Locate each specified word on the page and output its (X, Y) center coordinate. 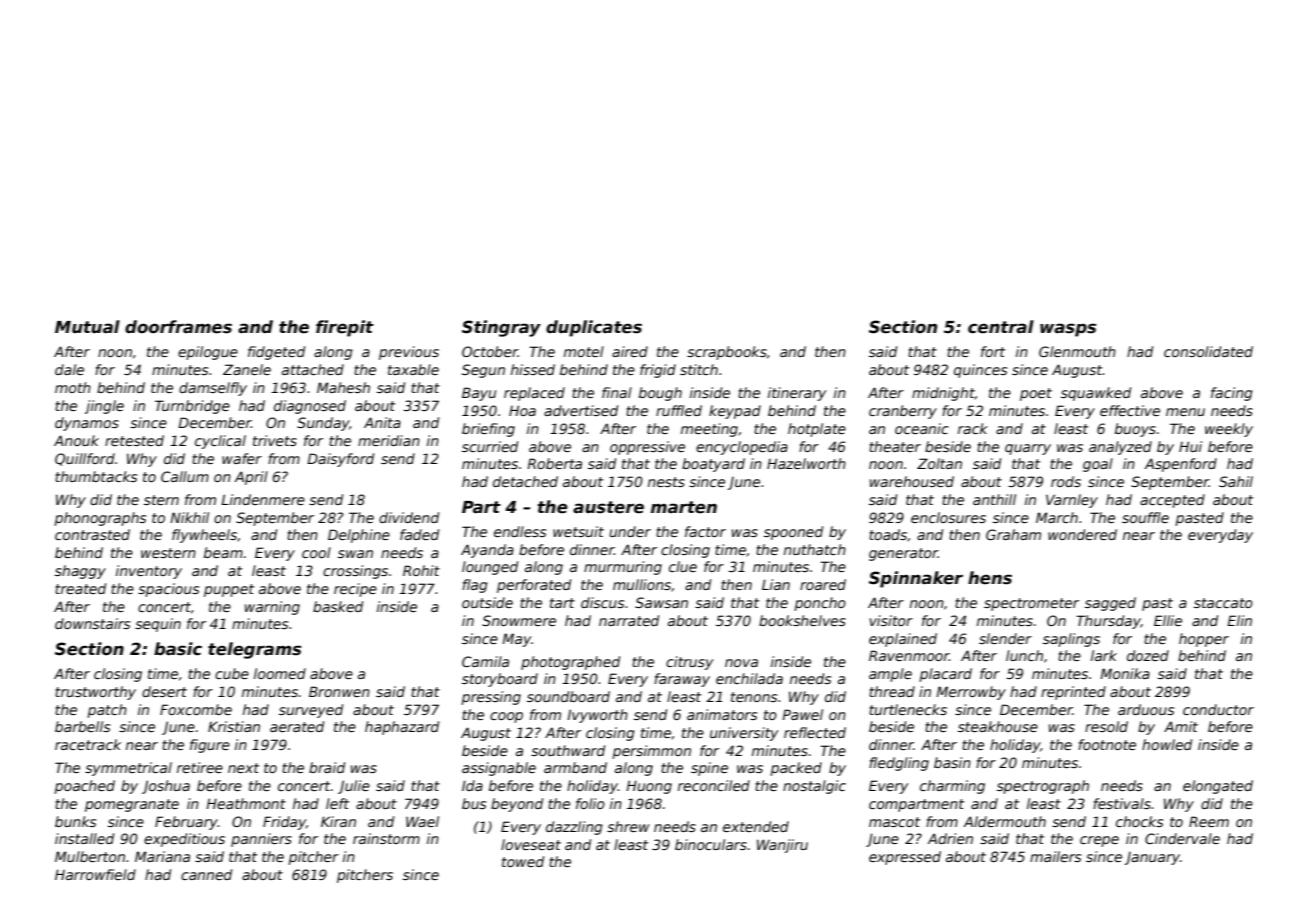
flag (474, 586)
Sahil (1236, 481)
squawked (1096, 394)
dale (69, 369)
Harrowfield (95, 874)
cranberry (903, 412)
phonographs (100, 519)
